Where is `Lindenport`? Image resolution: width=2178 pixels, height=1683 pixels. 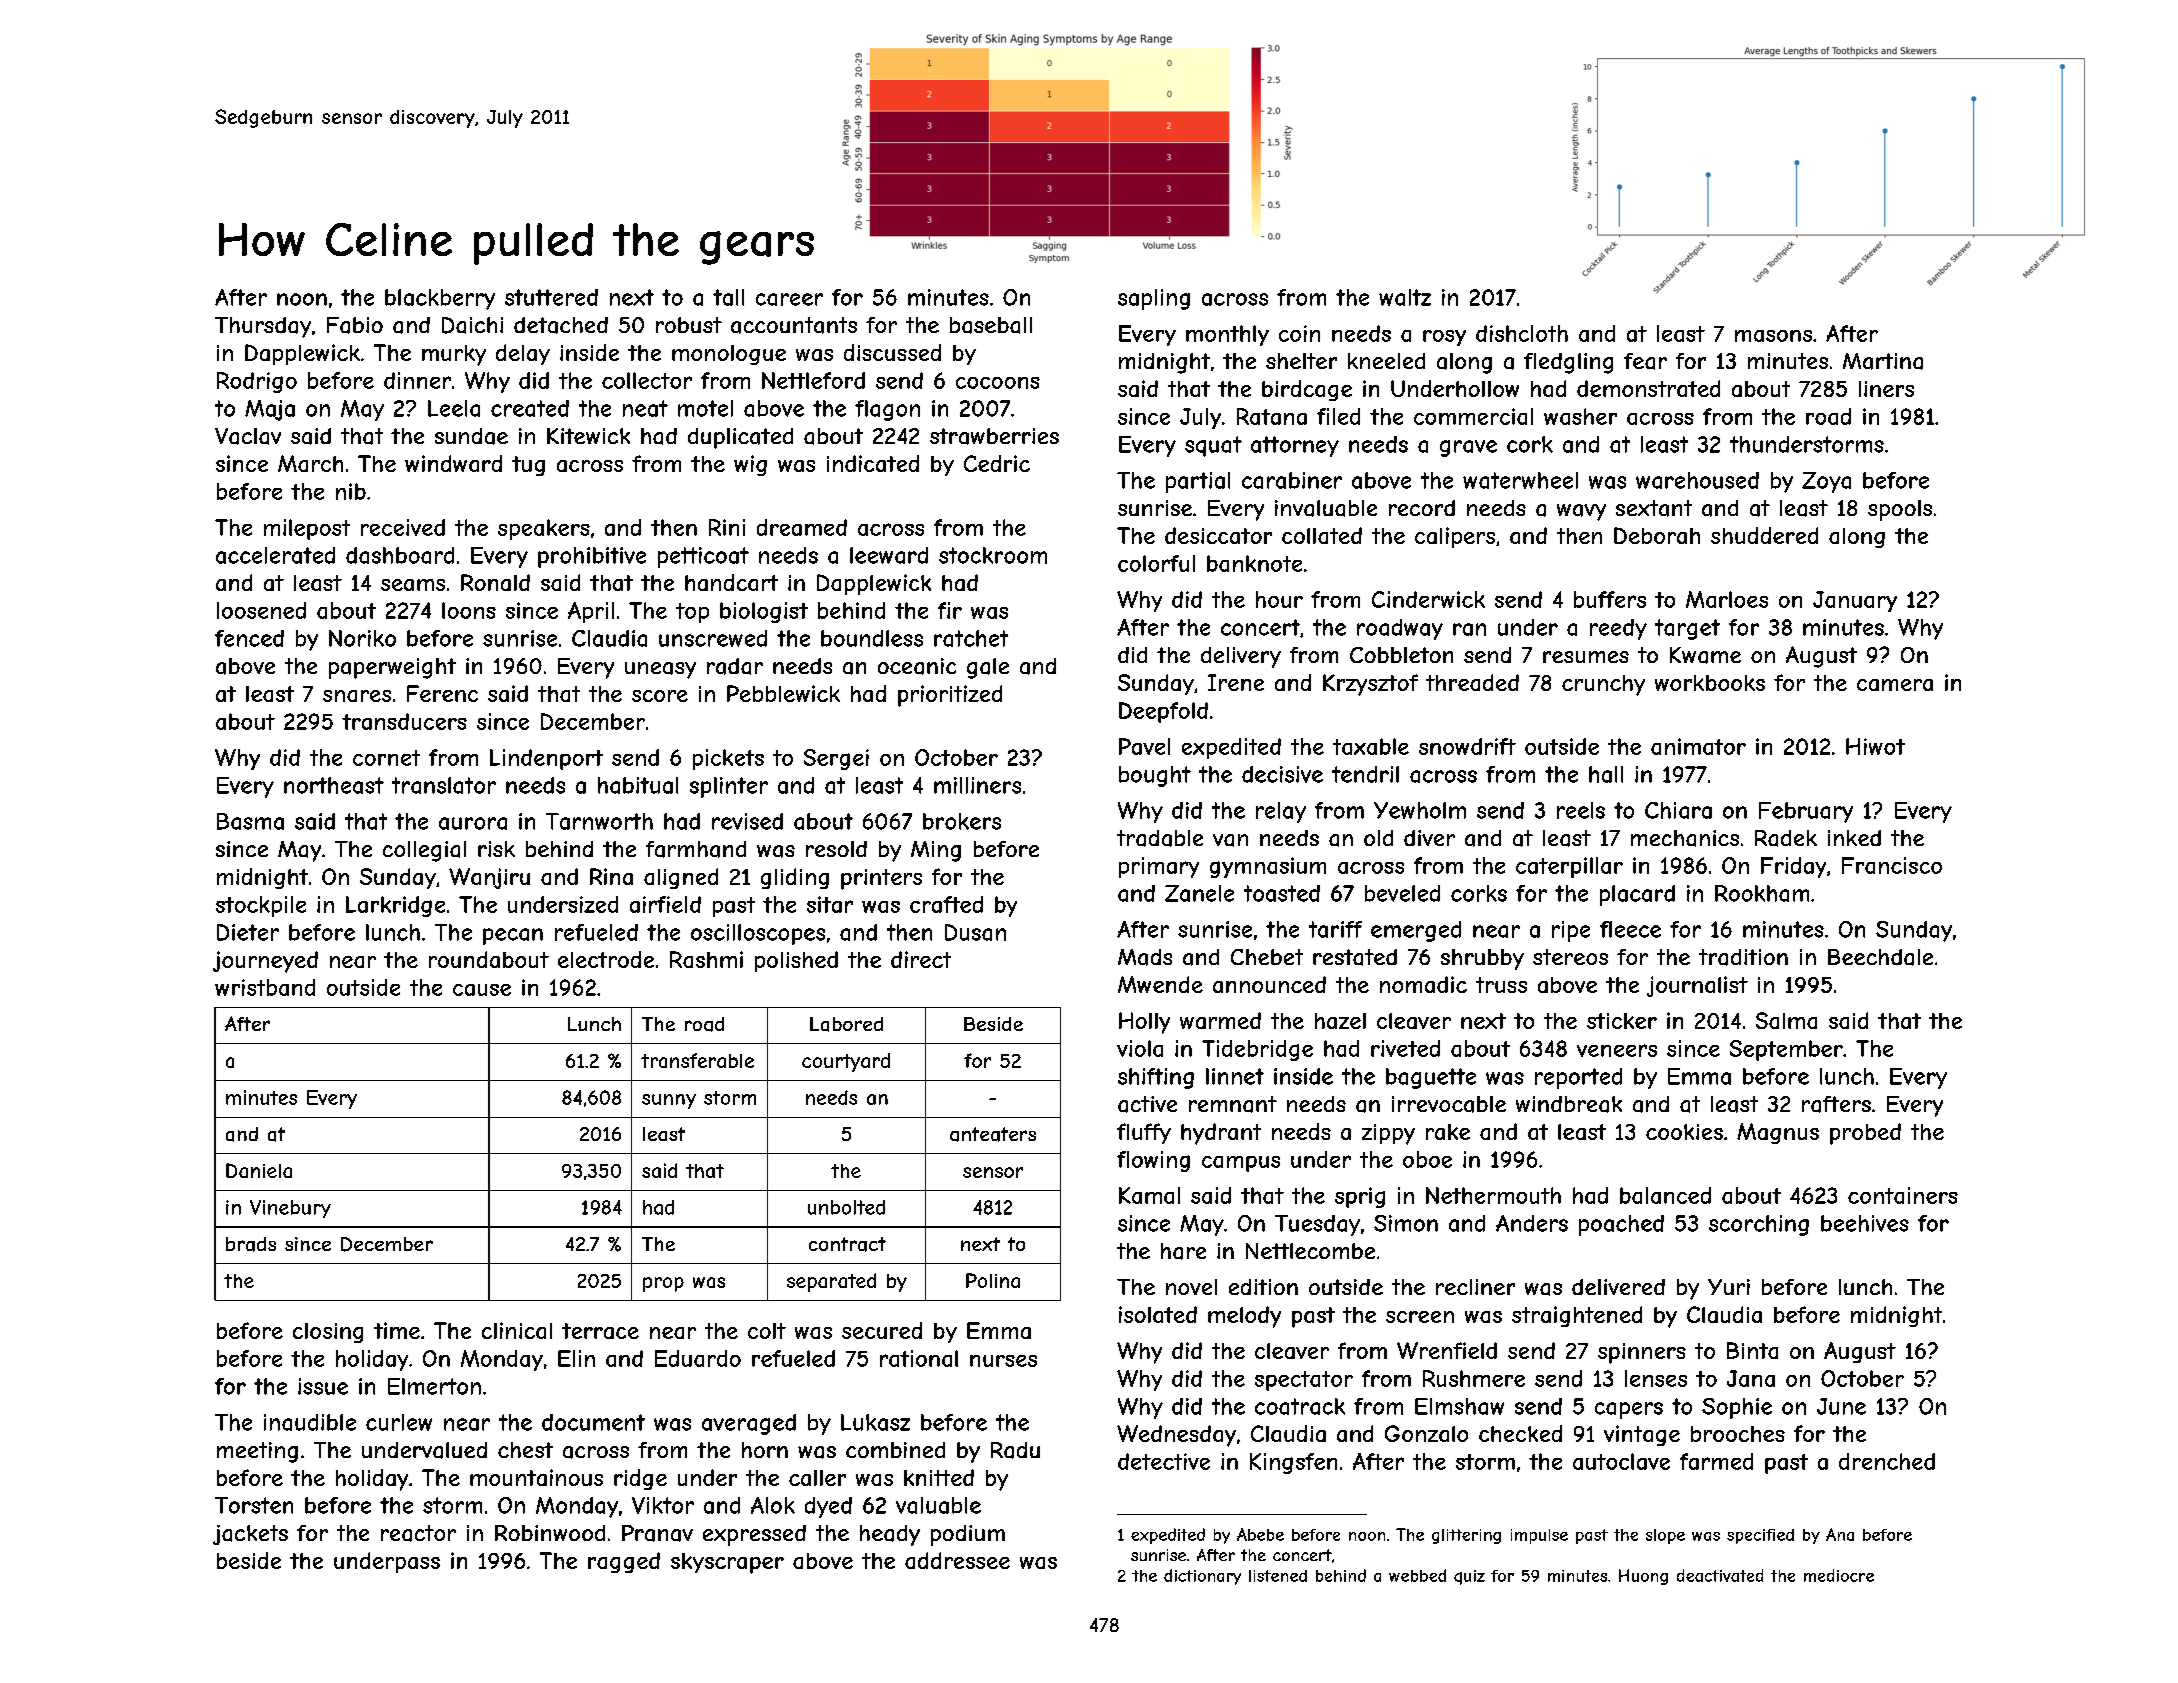 Lindenport is located at coordinates (546, 759).
